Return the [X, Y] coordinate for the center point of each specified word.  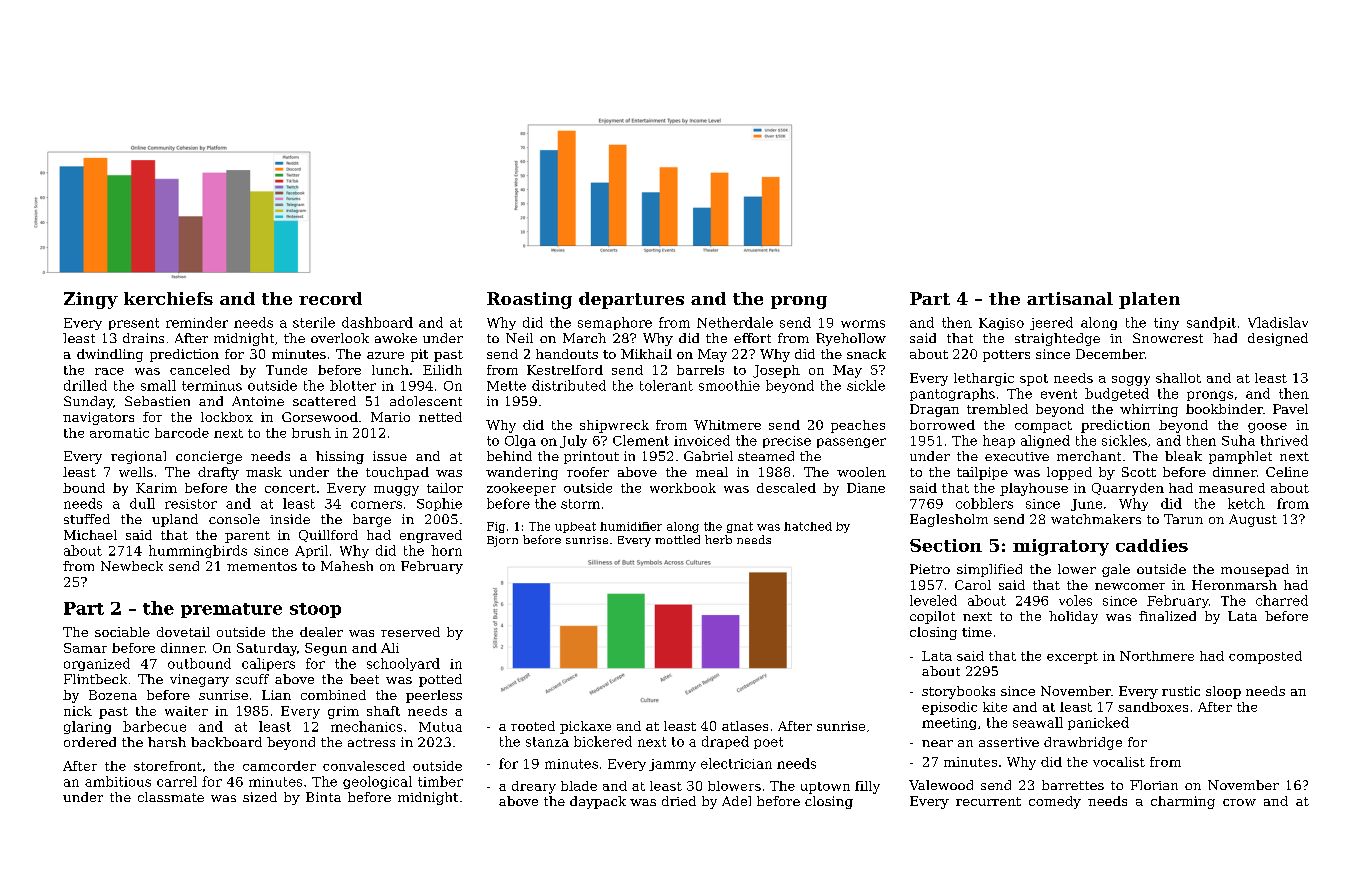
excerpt [1072, 658]
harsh [167, 742]
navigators [98, 418]
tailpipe [982, 473]
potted [440, 680]
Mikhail [646, 354]
